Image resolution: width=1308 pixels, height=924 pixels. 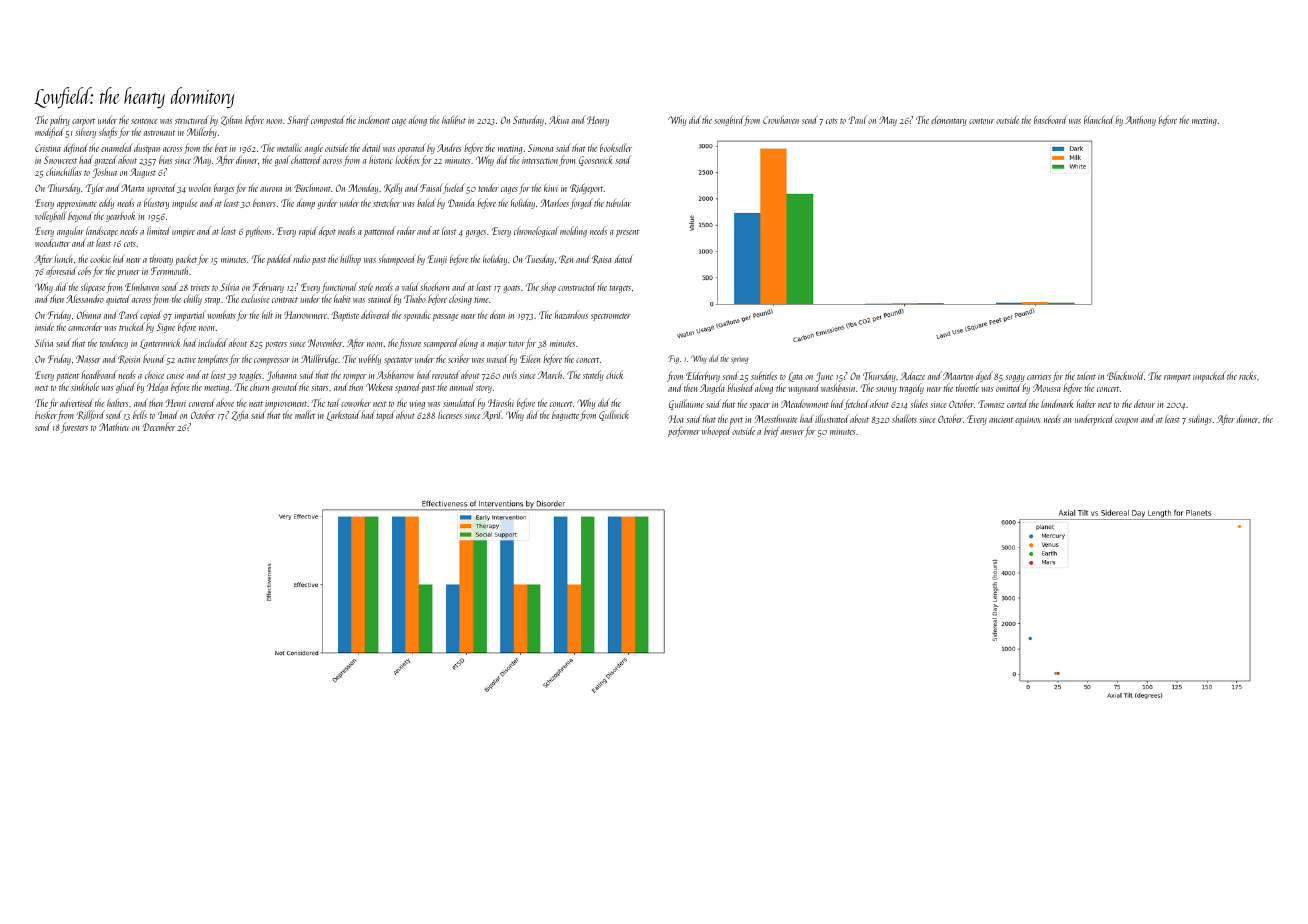 What do you see at coordinates (548, 287) in the page?
I see `shop` at bounding box center [548, 287].
